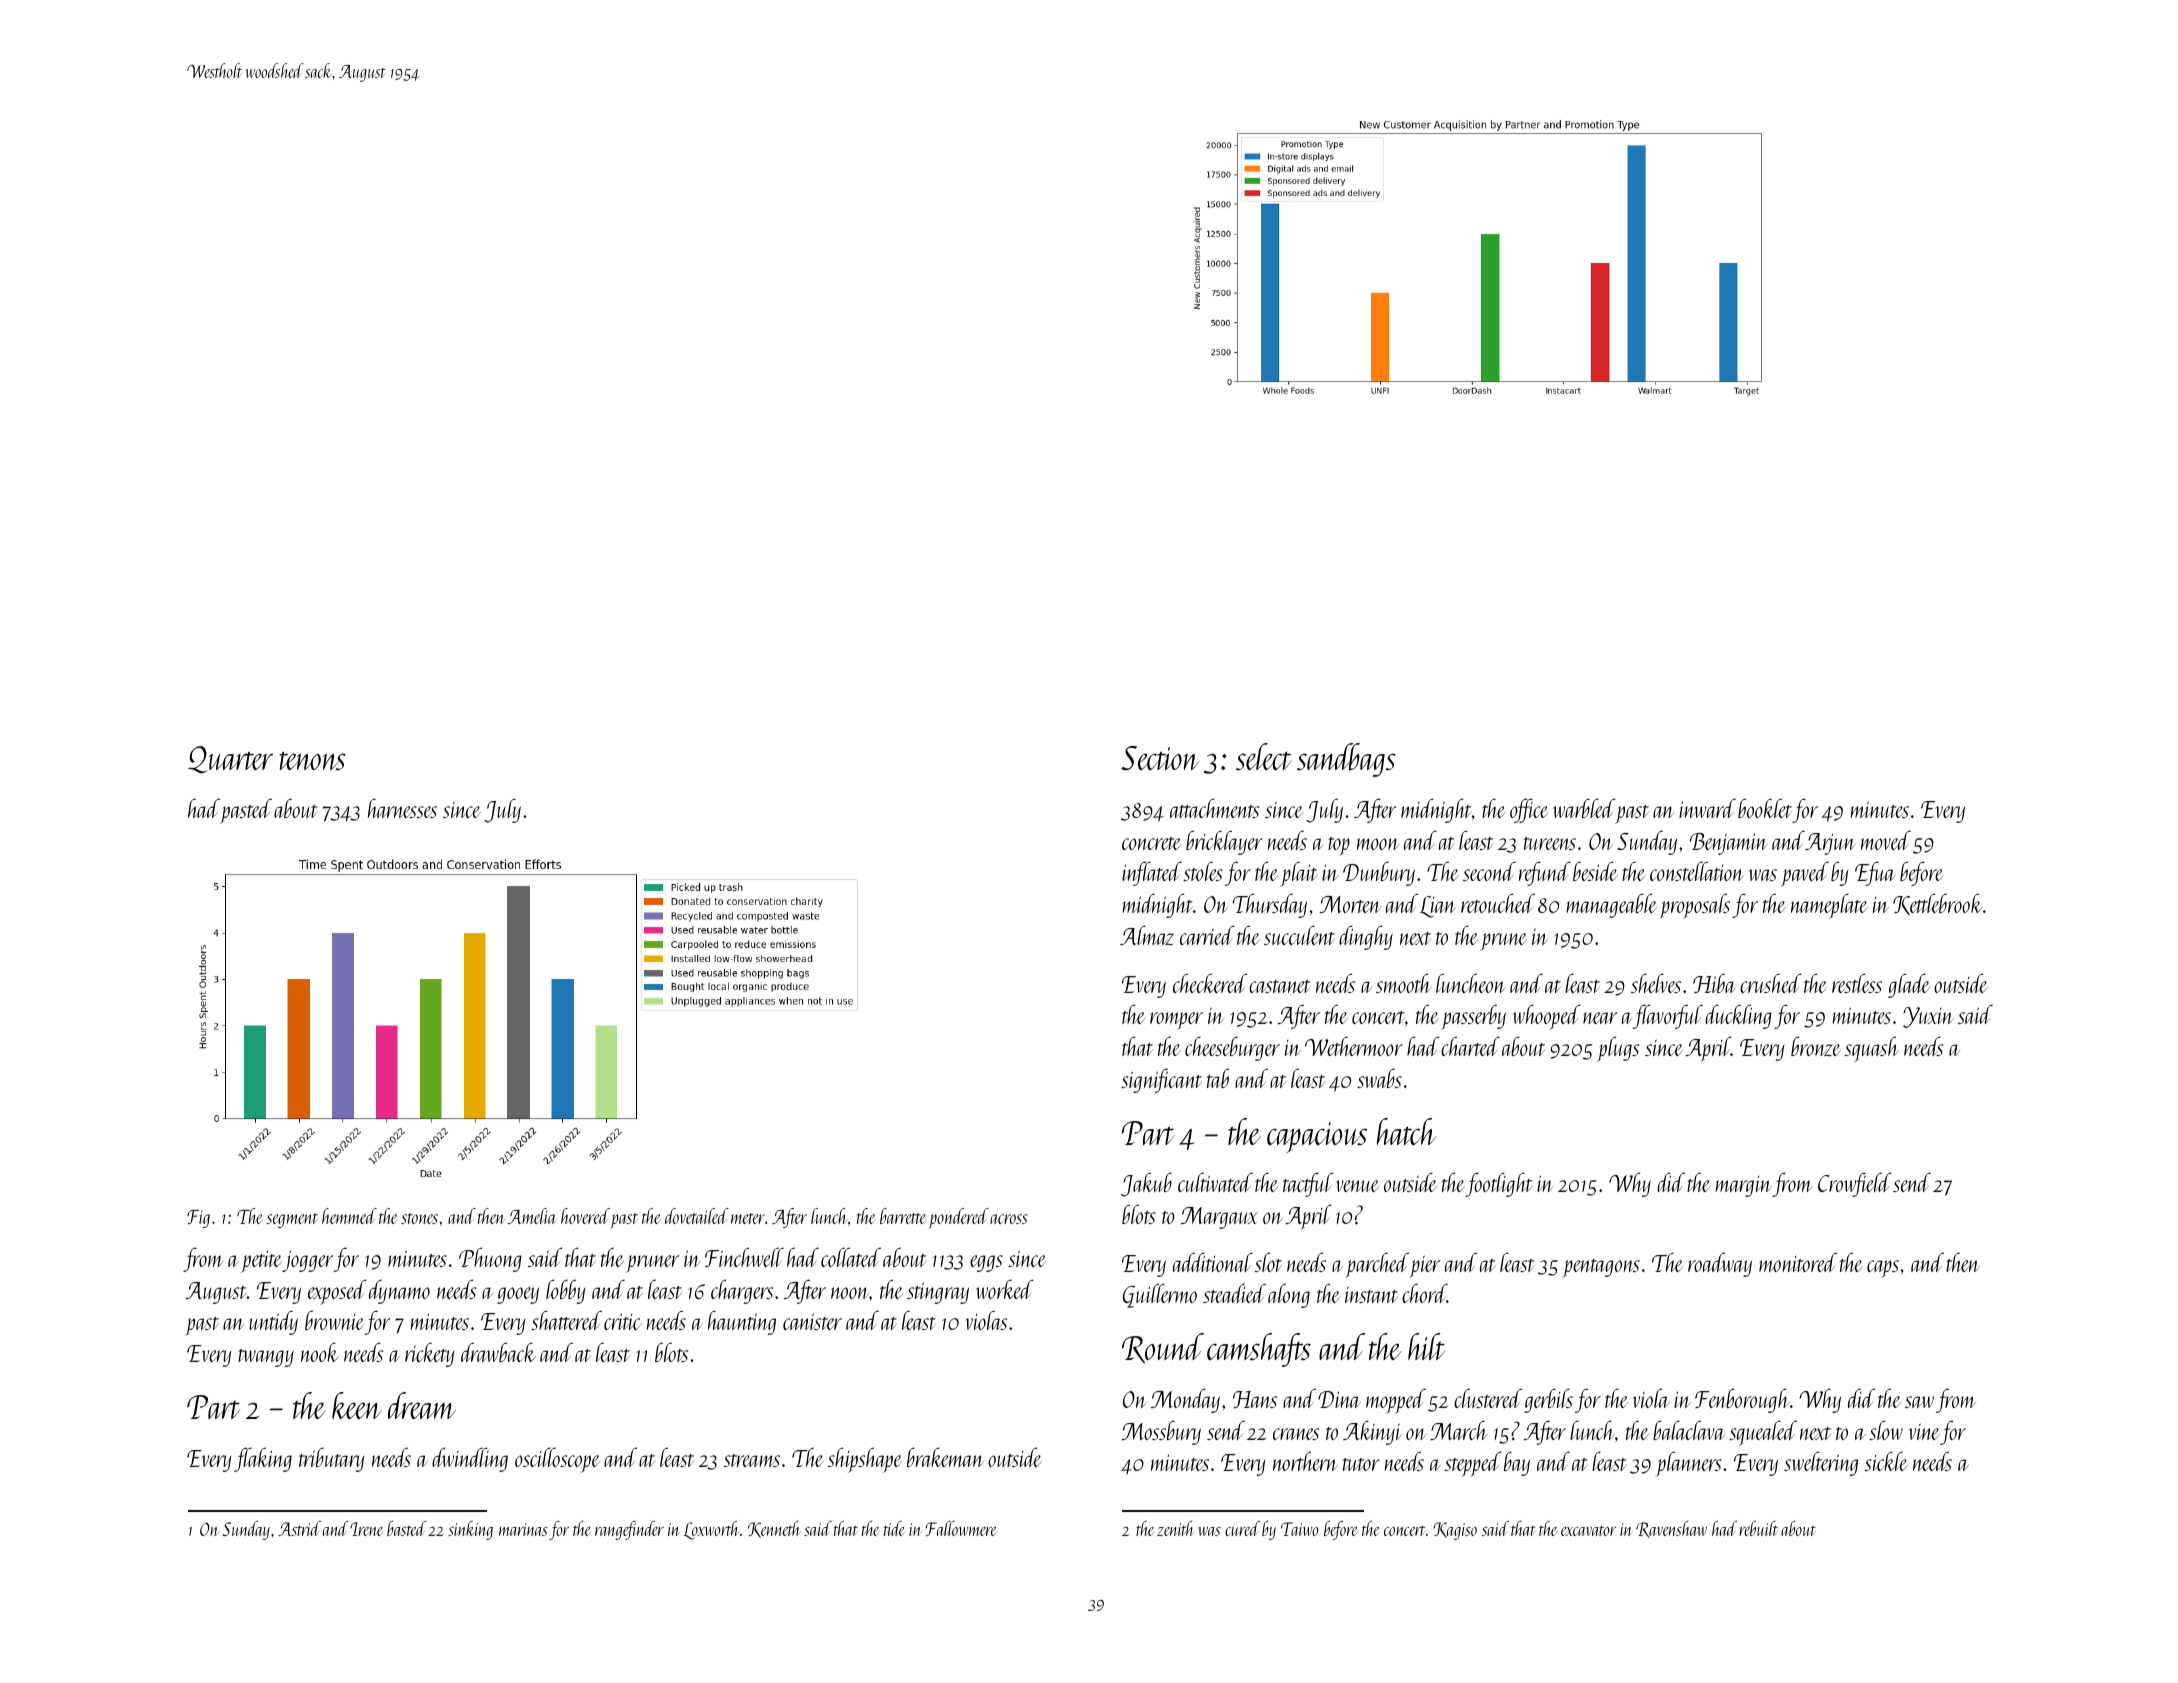 The image size is (2178, 1683). Describe the element at coordinates (1909, 985) in the document. I see `glade` at that location.
